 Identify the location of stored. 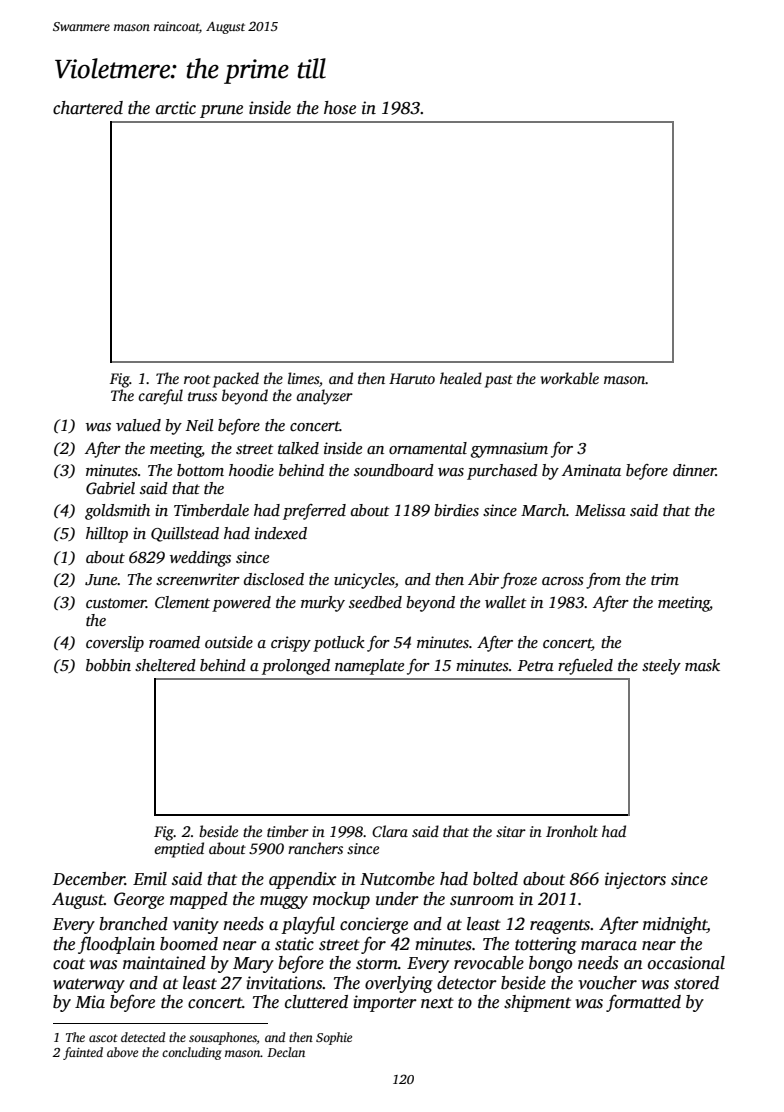
(696, 983).
